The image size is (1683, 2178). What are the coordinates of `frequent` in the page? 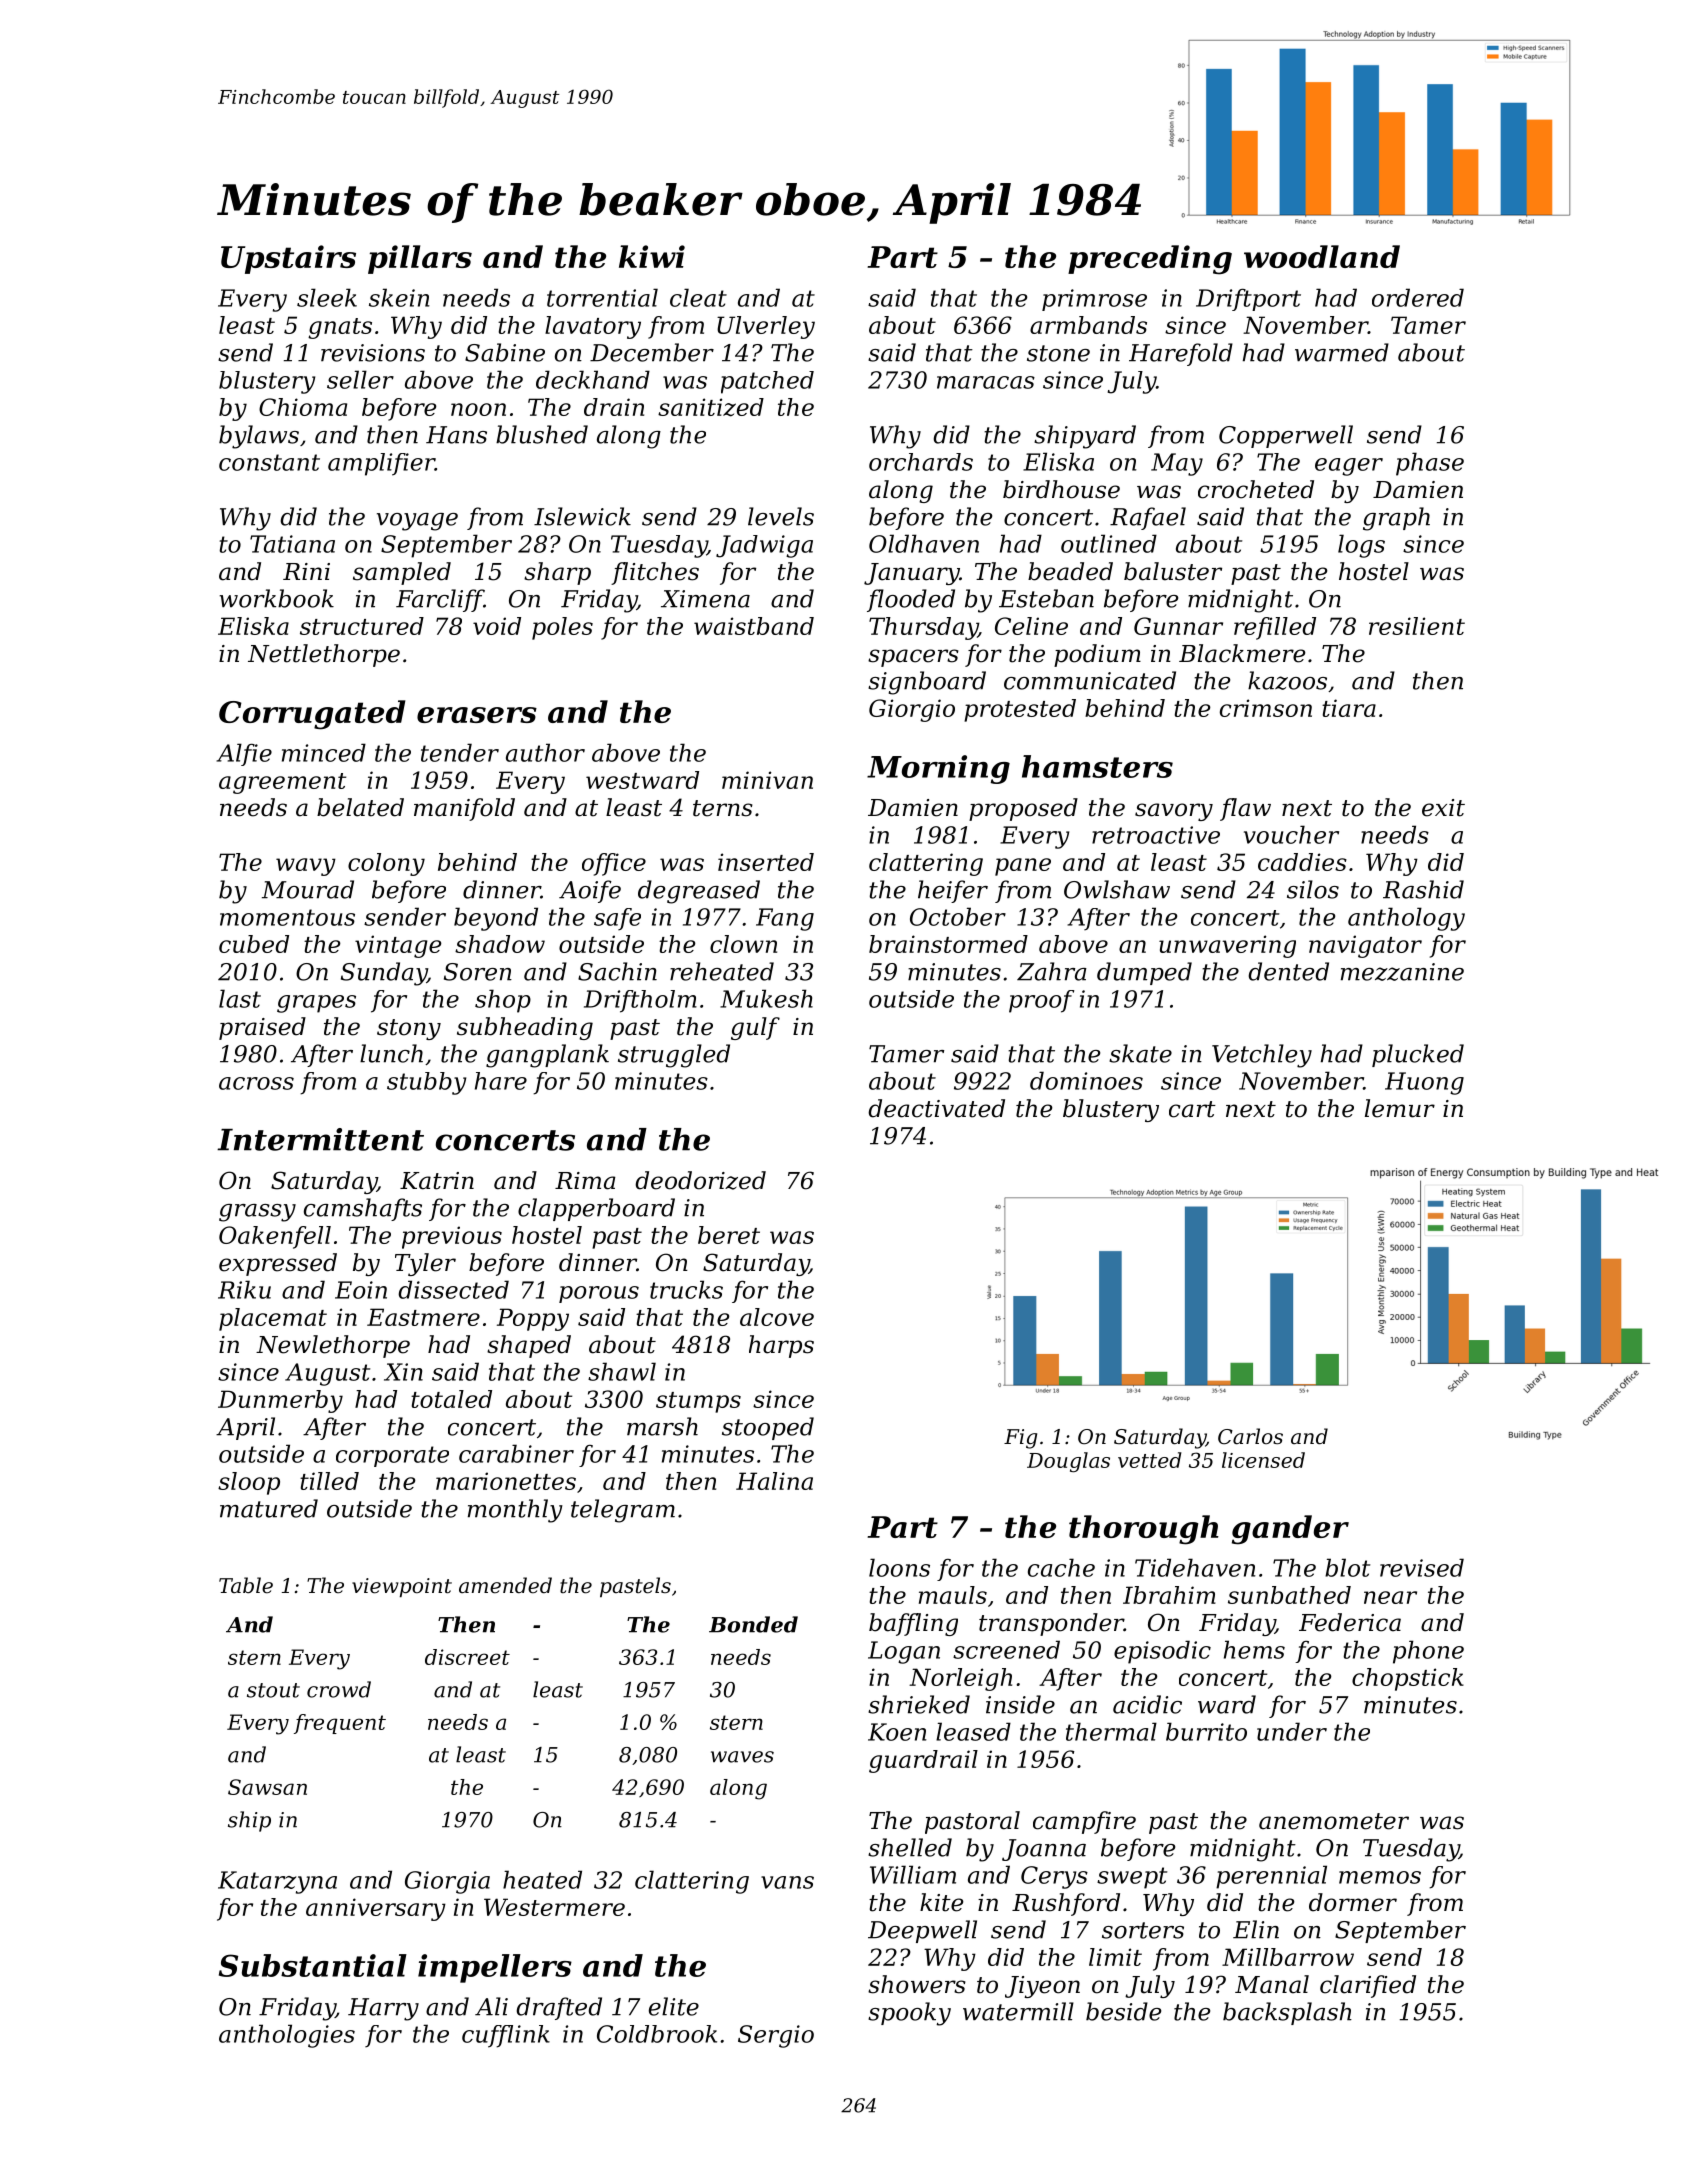 It's located at (340, 1724).
